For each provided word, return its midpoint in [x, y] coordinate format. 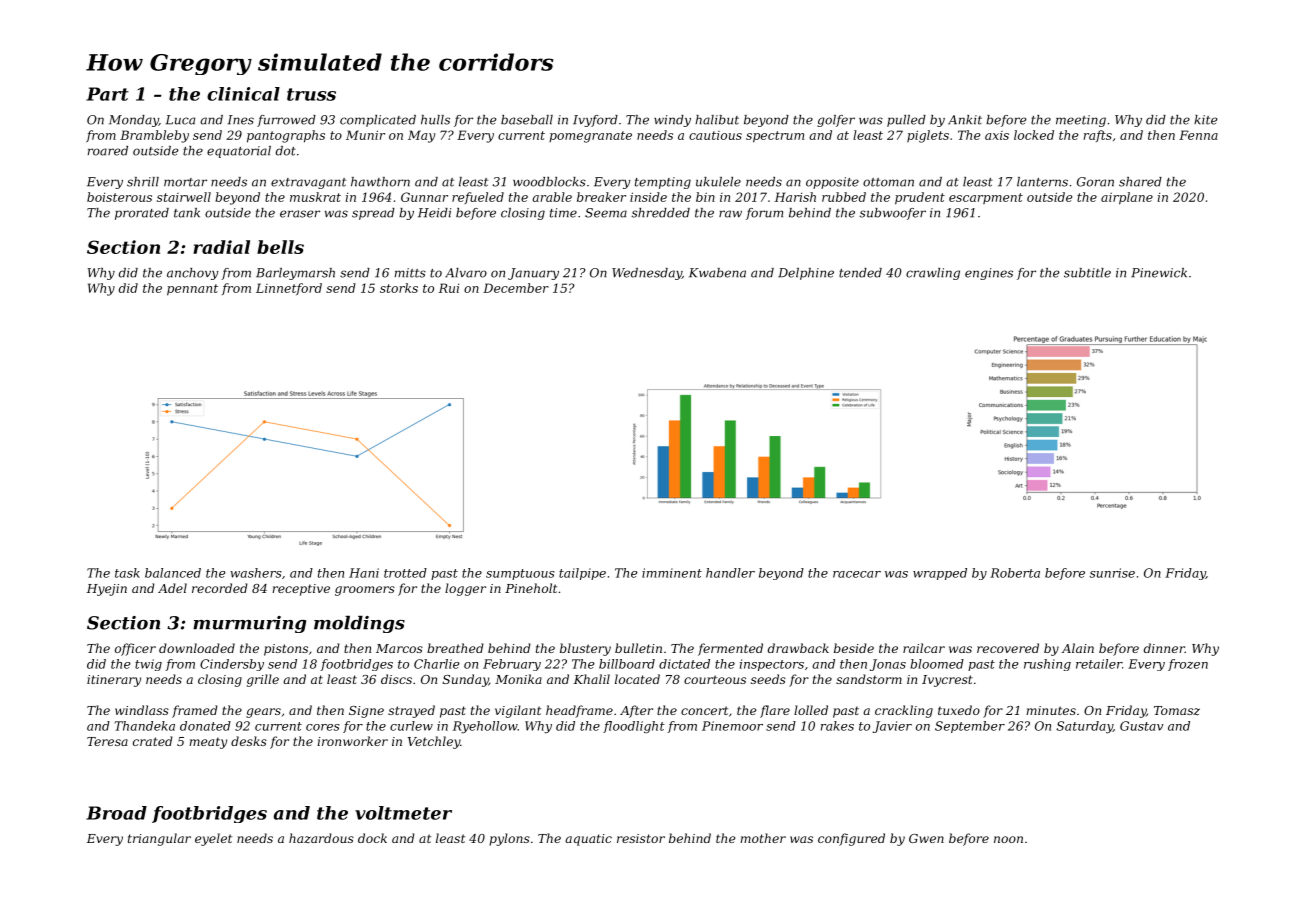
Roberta [1015, 573]
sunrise [1112, 573]
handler [730, 573]
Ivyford [595, 121]
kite [1206, 120]
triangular [159, 839]
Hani [364, 573]
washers [256, 573]
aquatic [588, 840]
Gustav [1141, 726]
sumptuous [520, 574]
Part [107, 94]
